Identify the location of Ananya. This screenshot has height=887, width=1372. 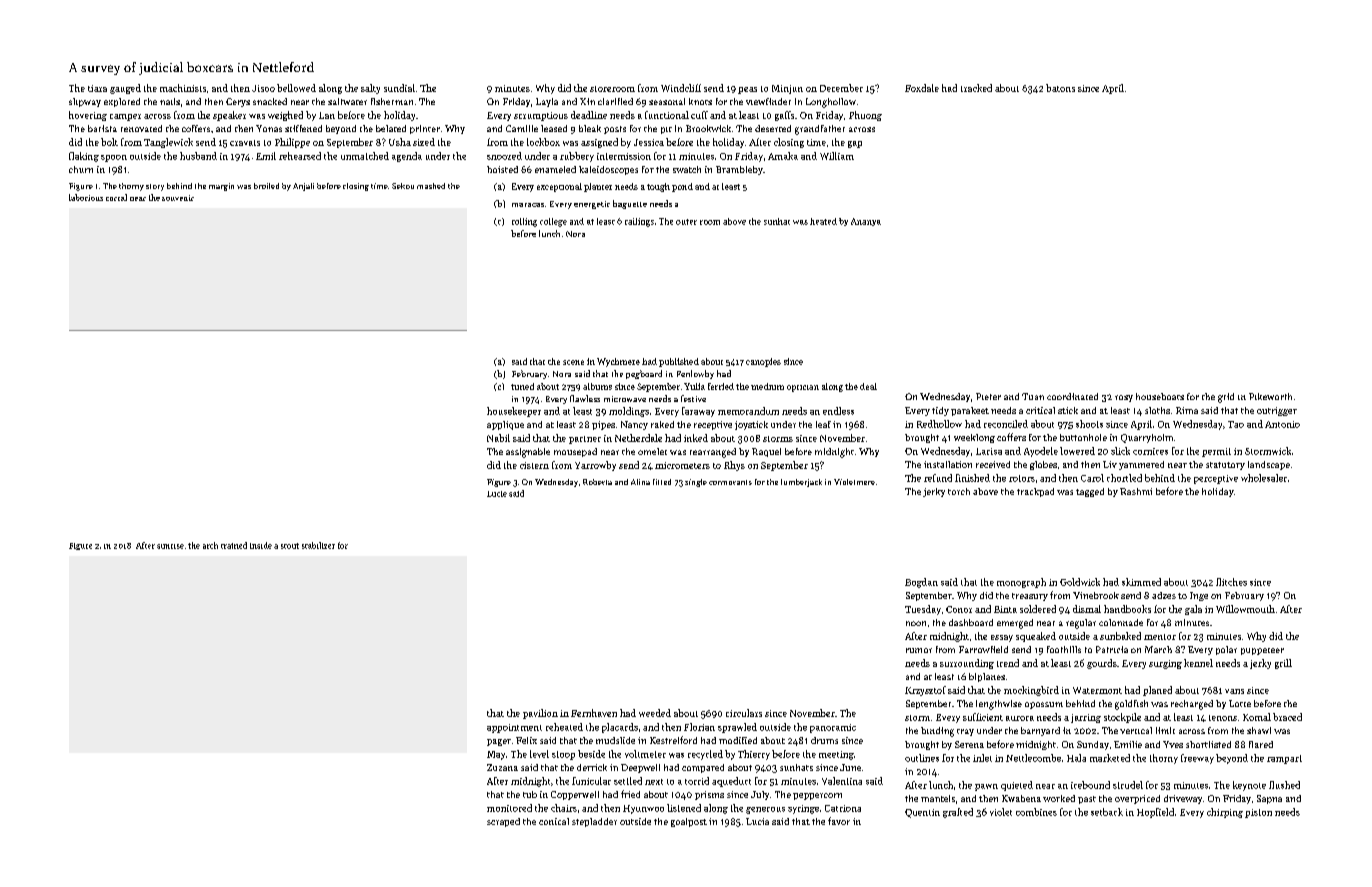
(866, 222).
